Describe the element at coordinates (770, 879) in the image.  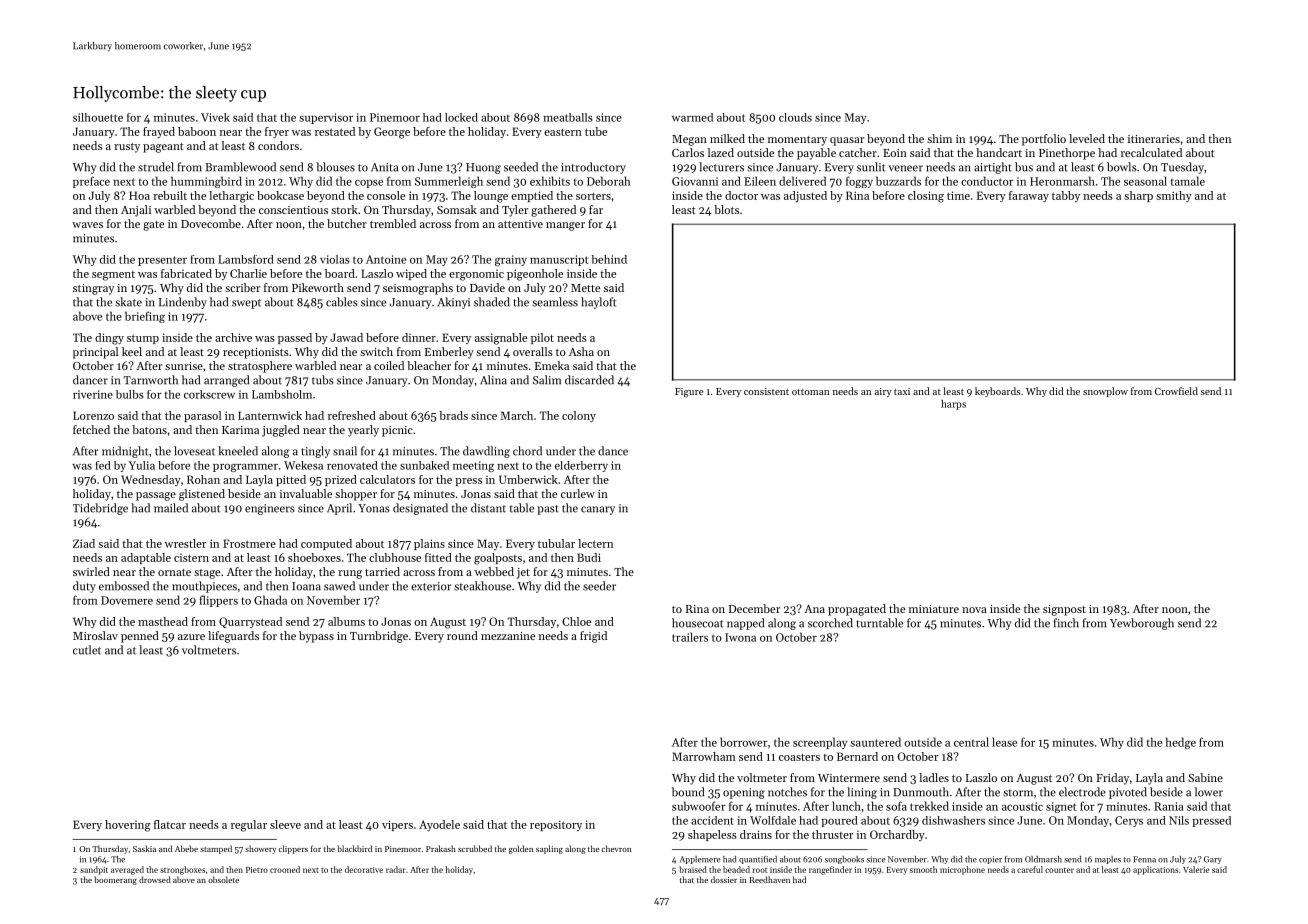
I see `Reedhaven` at that location.
